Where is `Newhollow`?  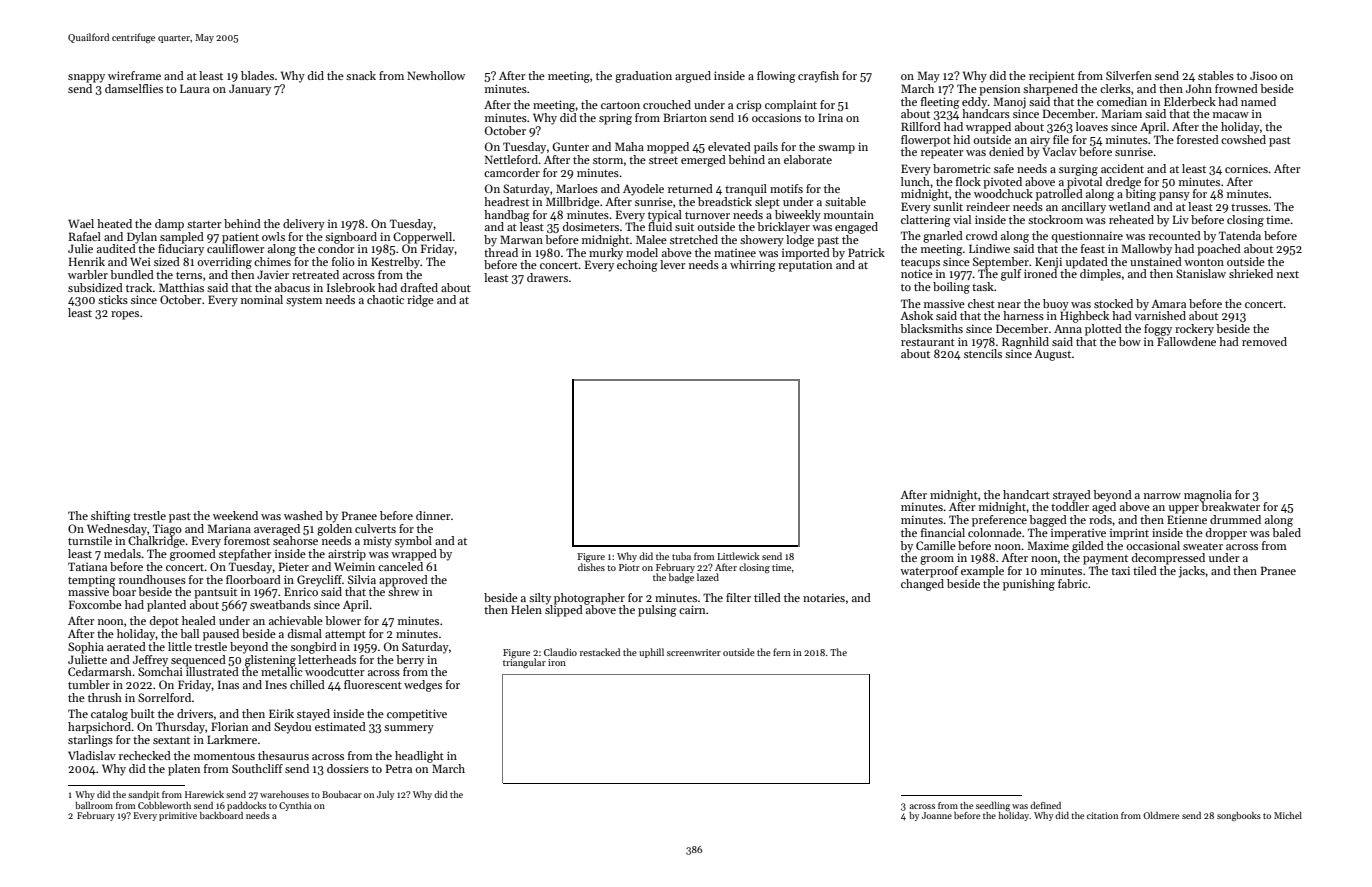 Newhollow is located at coordinates (436, 75).
